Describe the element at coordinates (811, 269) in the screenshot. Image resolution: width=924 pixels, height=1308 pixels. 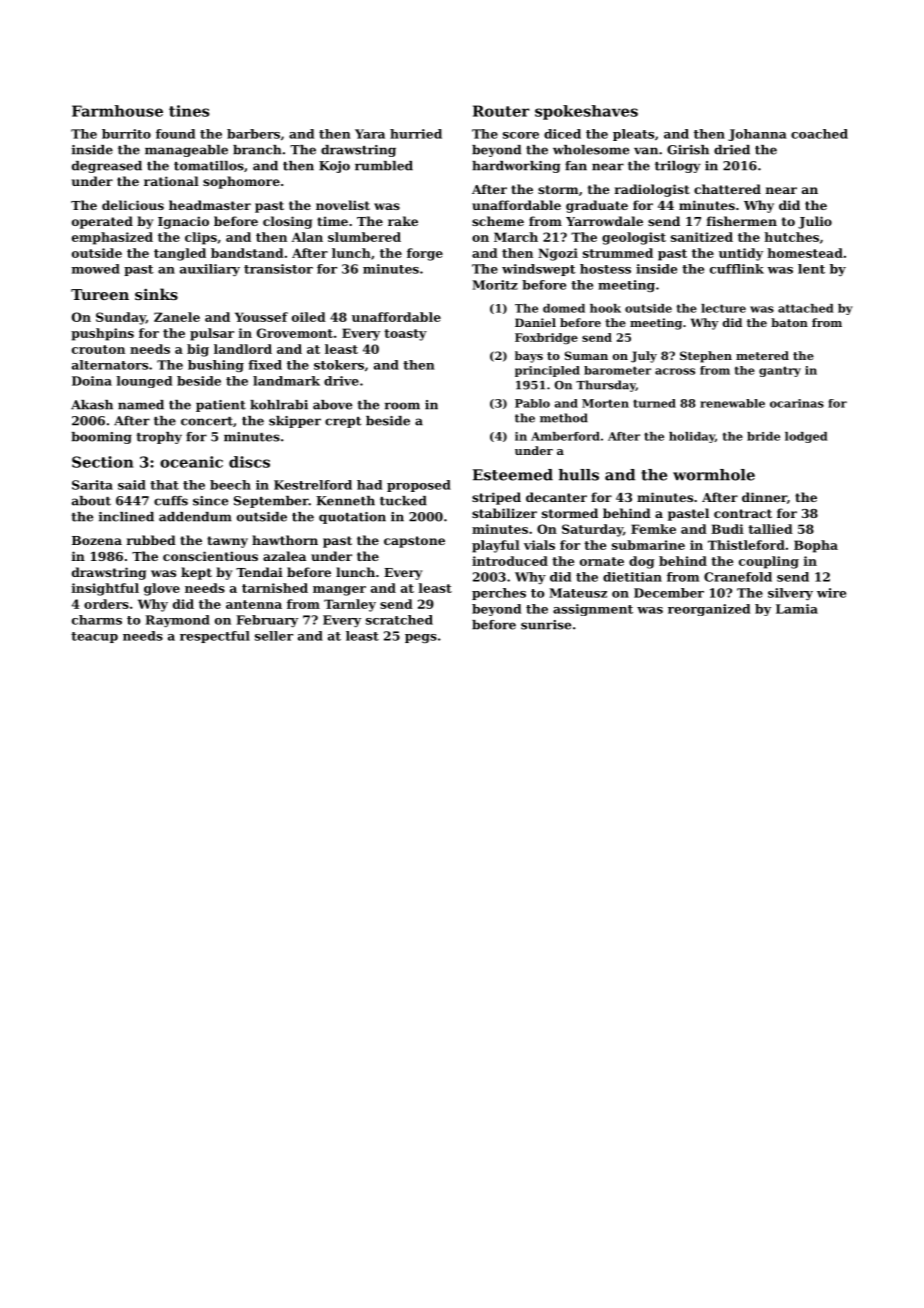
I see `lent` at that location.
